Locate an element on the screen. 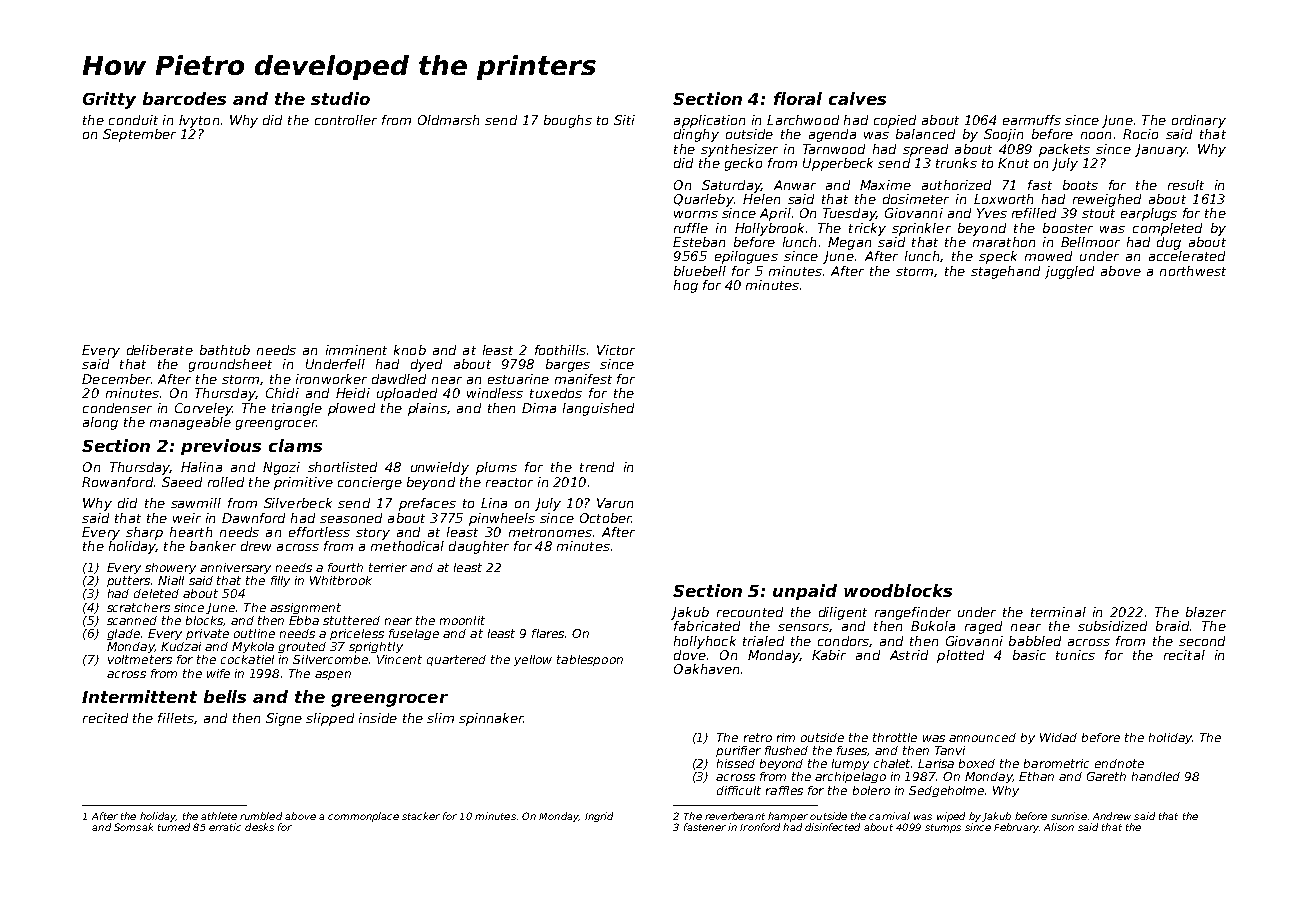  trend is located at coordinates (597, 467).
